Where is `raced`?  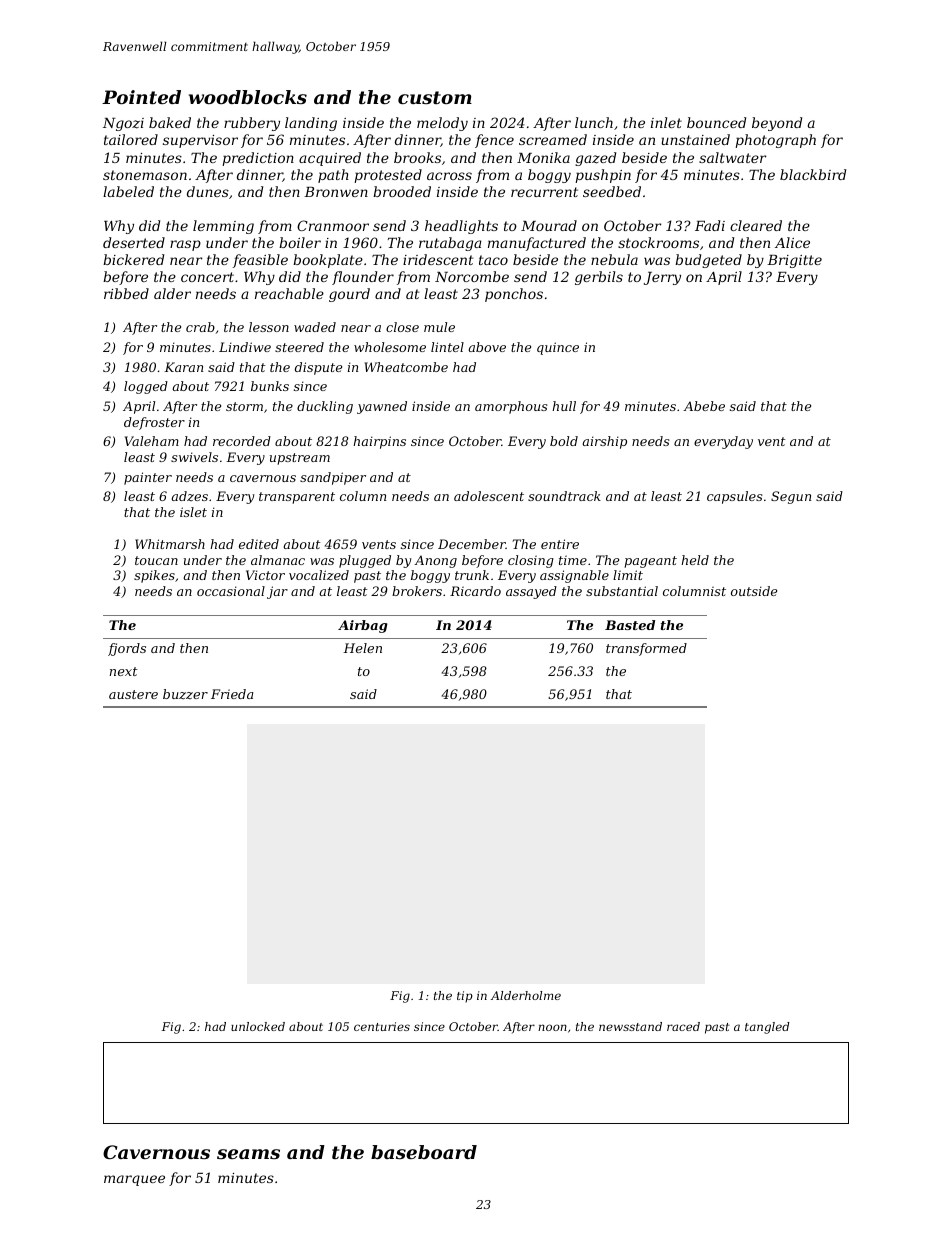 raced is located at coordinates (683, 1026).
